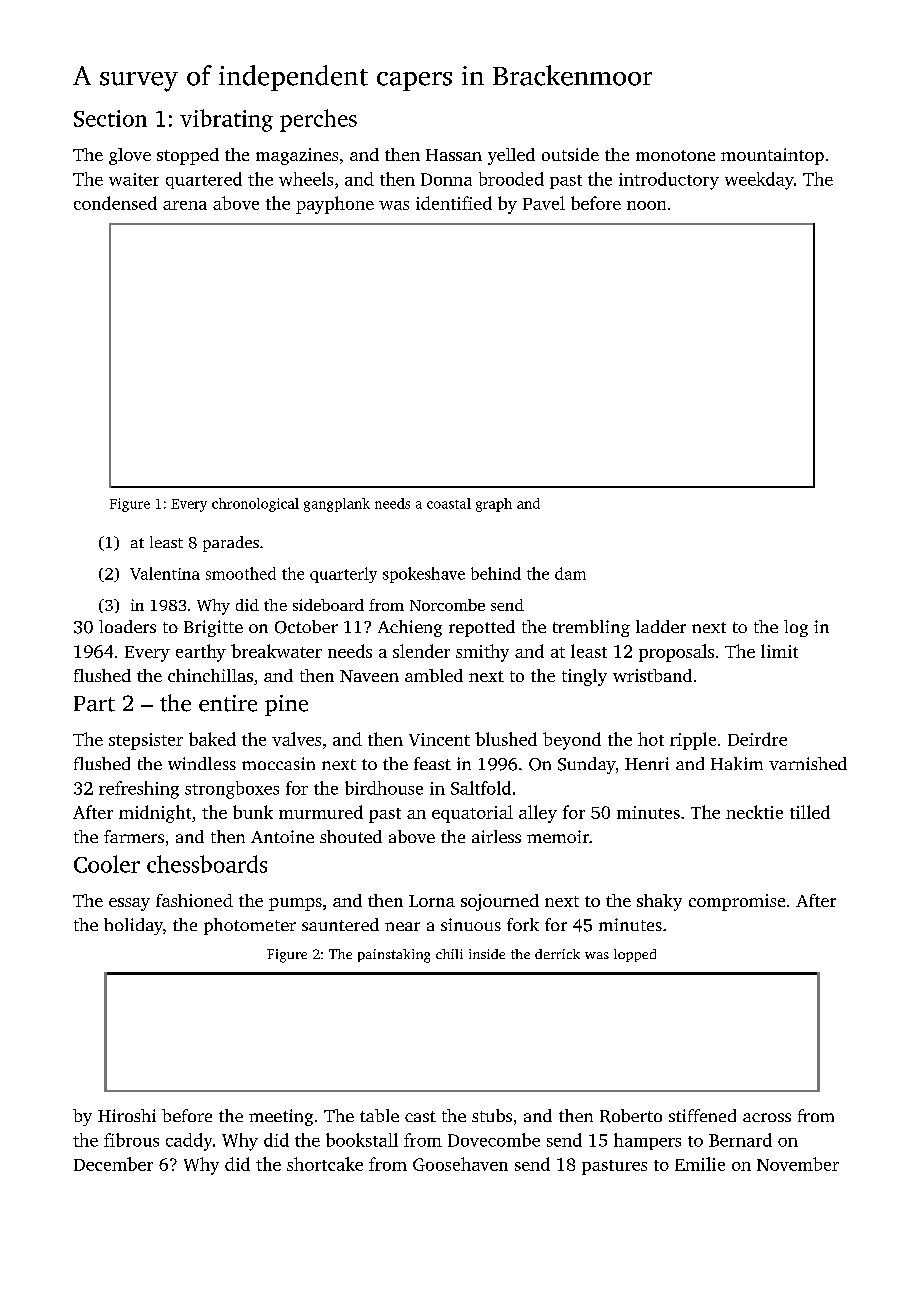 The height and width of the screenshot is (1311, 924). Describe the element at coordinates (250, 926) in the screenshot. I see `photometer` at that location.
